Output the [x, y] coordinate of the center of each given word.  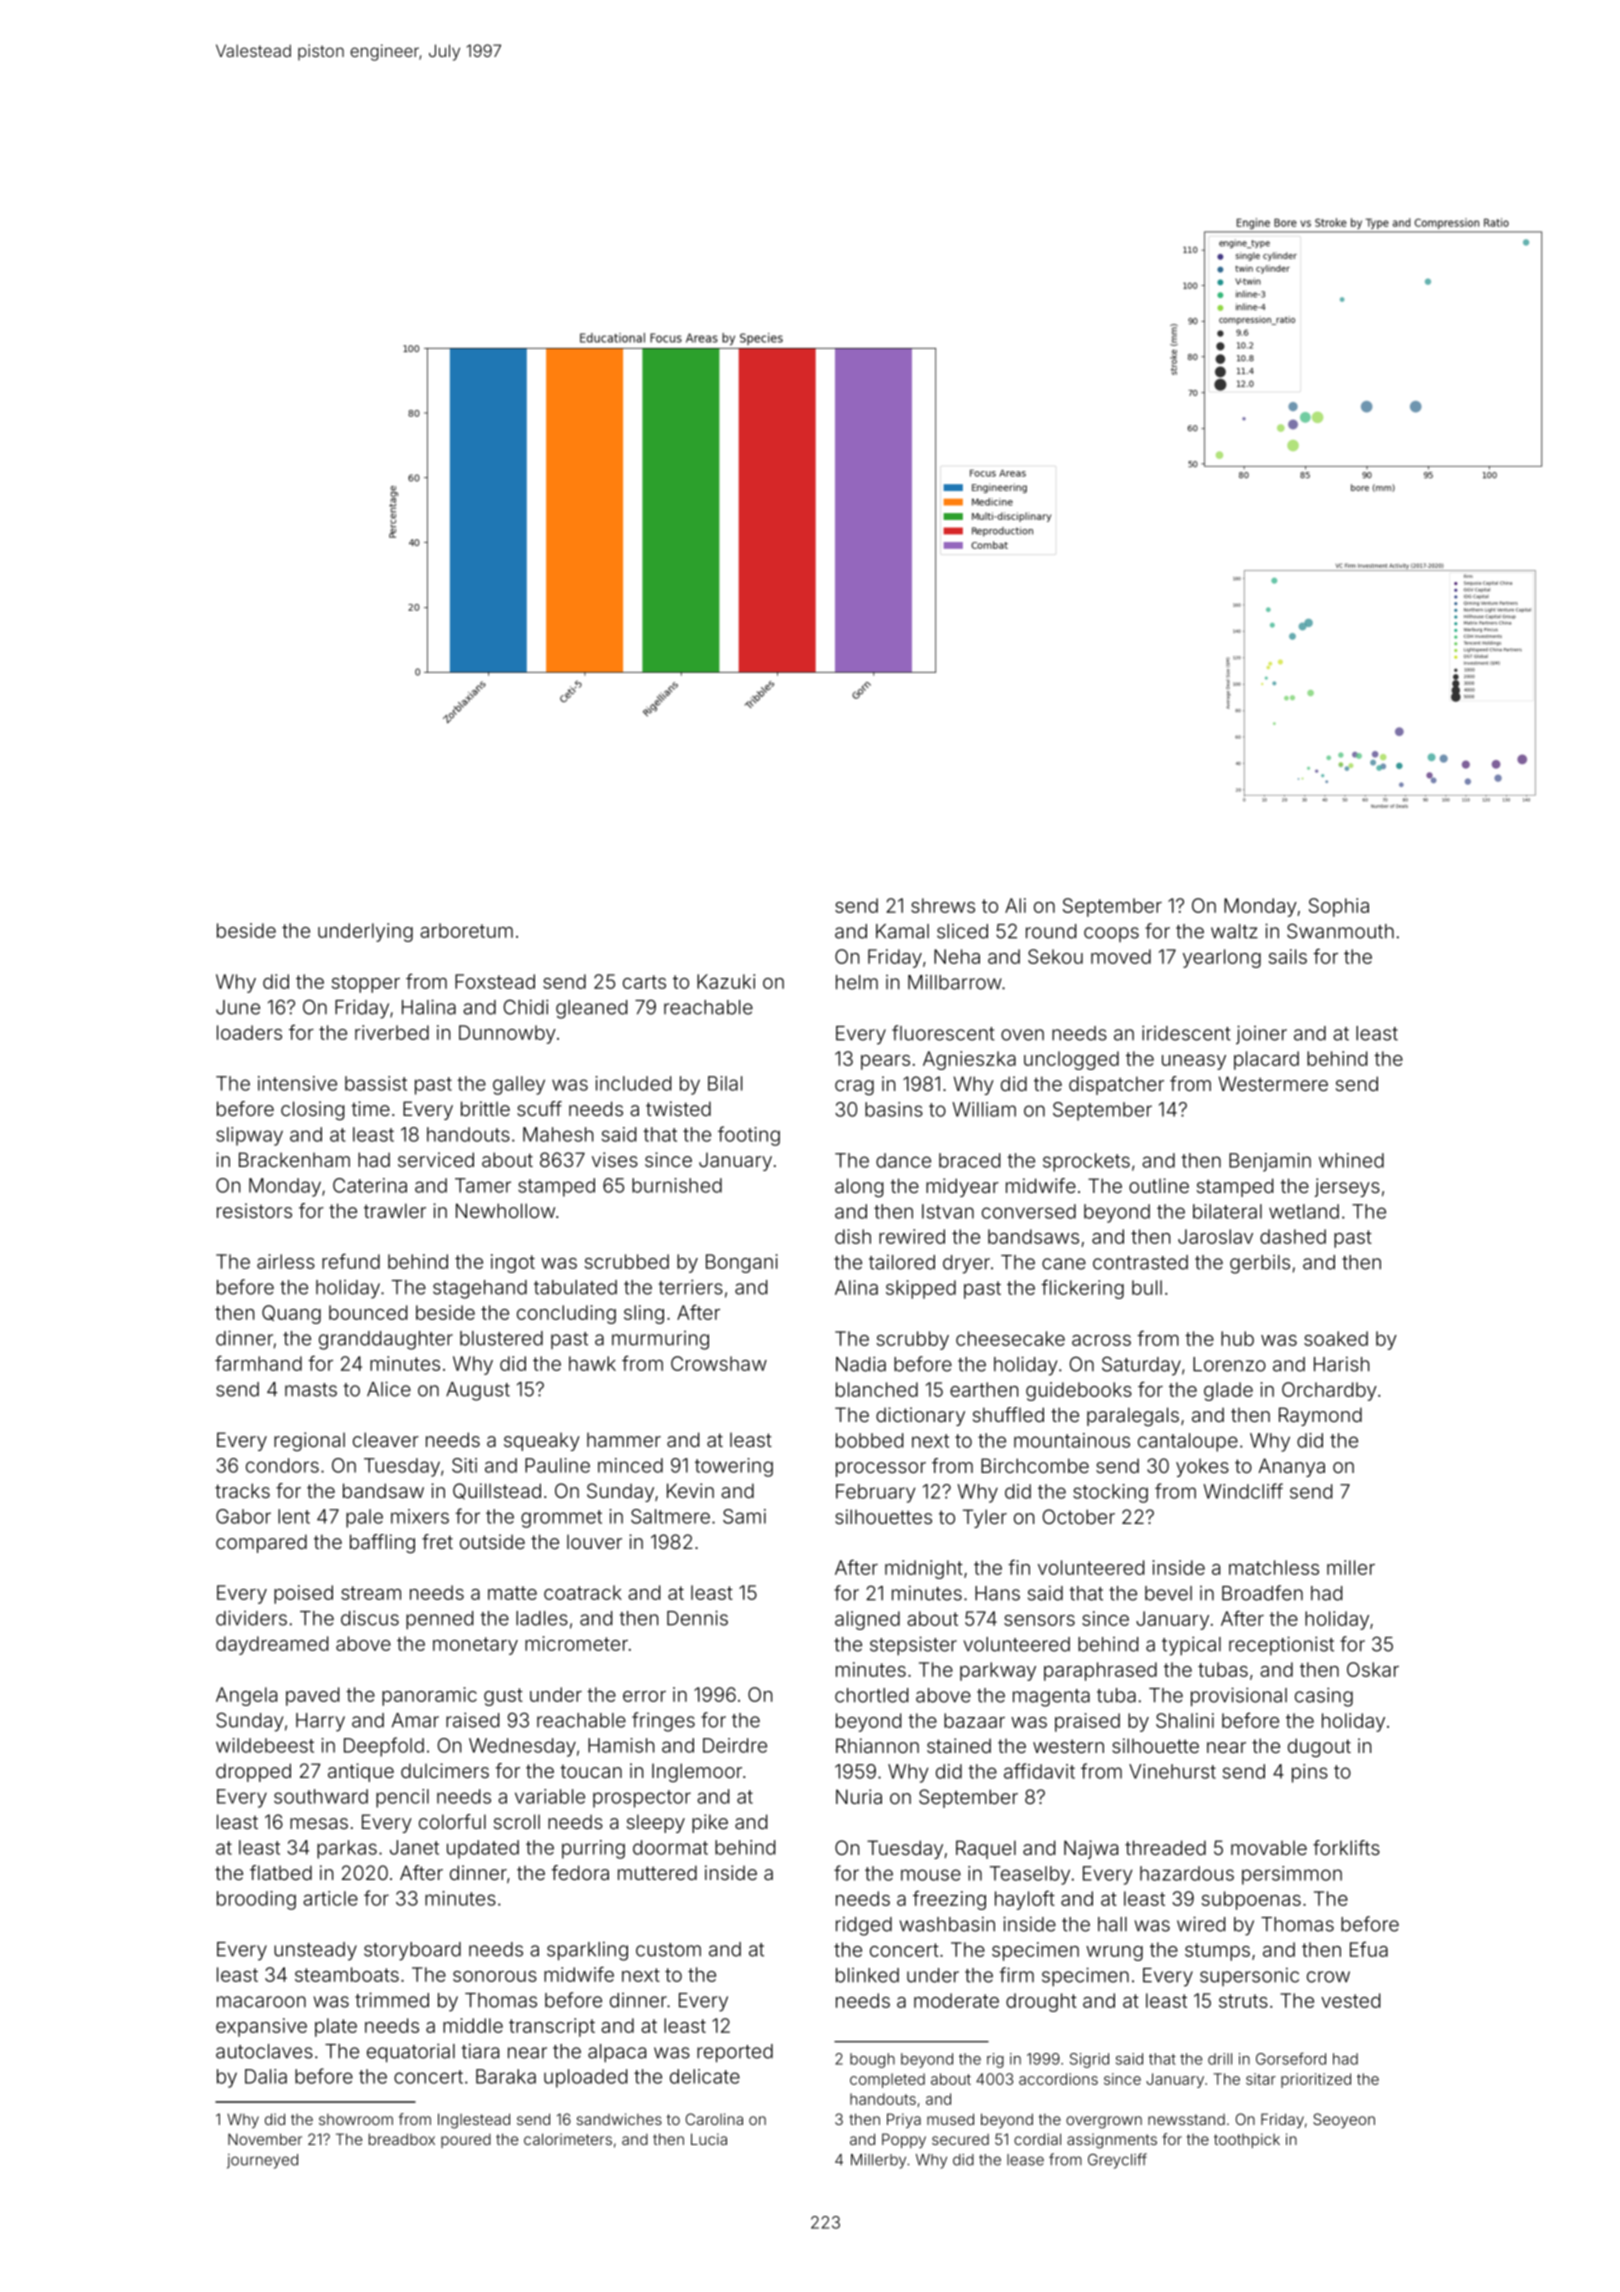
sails [1288, 956]
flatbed [281, 1872]
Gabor [243, 1516]
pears [885, 1062]
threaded [1165, 1847]
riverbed [392, 1032]
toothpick [1247, 2140]
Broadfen [1262, 1593]
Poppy [904, 2140]
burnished [677, 1185]
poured [466, 2141]
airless [286, 1261]
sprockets [1086, 1162]
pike [710, 1823]
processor [881, 1469]
